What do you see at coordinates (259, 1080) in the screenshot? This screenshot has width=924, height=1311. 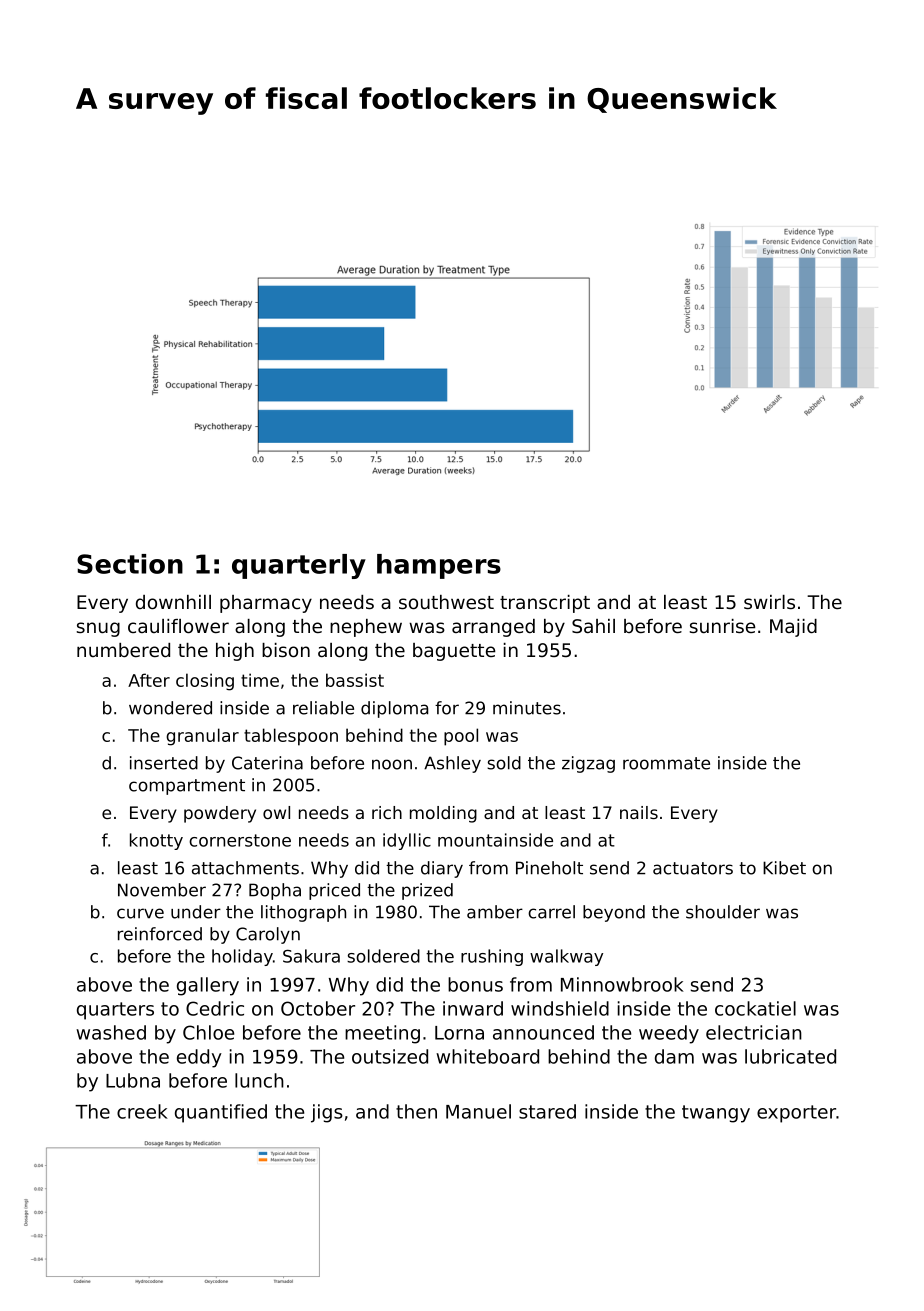 I see `lunch` at bounding box center [259, 1080].
